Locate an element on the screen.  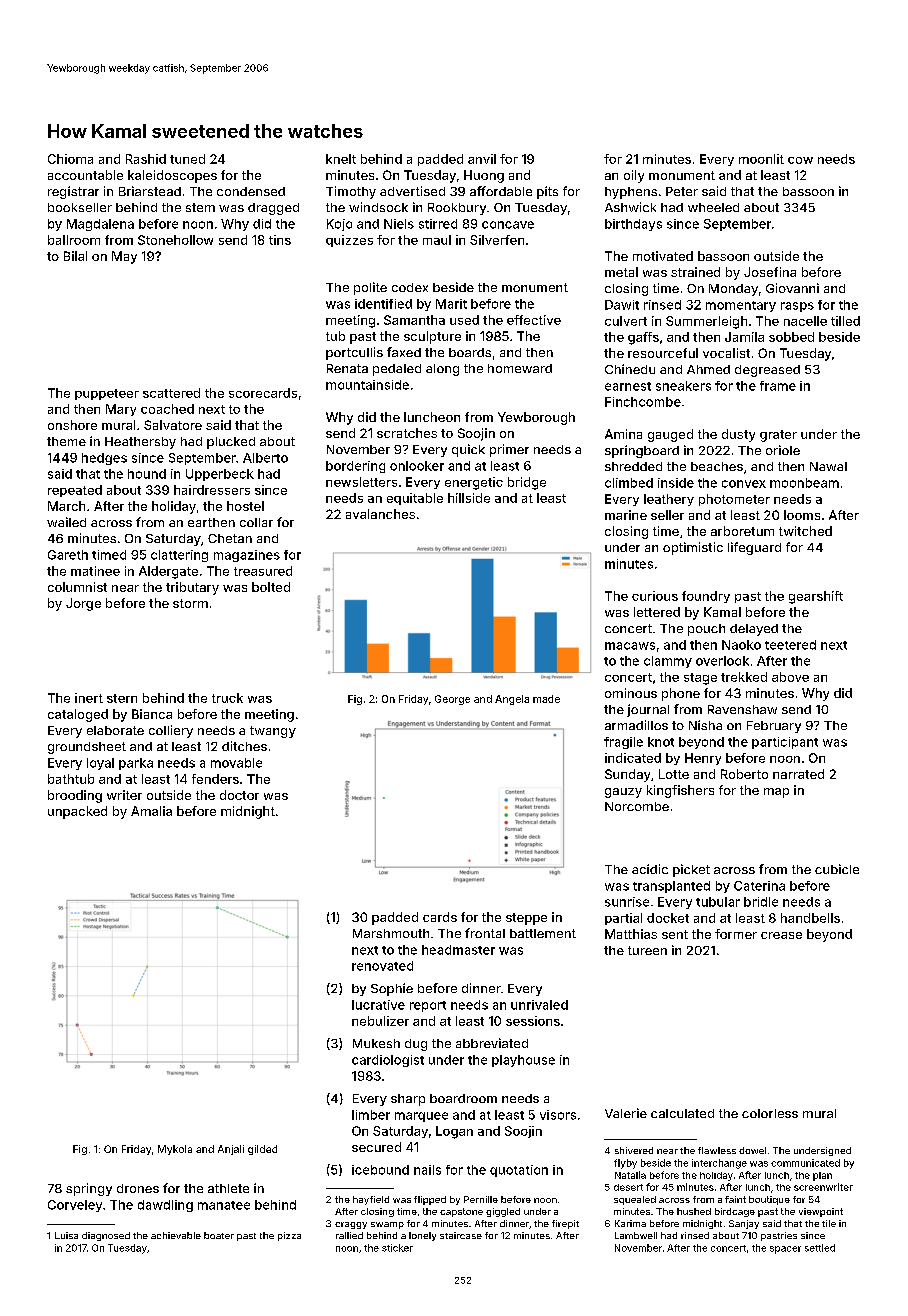
bathtub is located at coordinates (71, 779).
